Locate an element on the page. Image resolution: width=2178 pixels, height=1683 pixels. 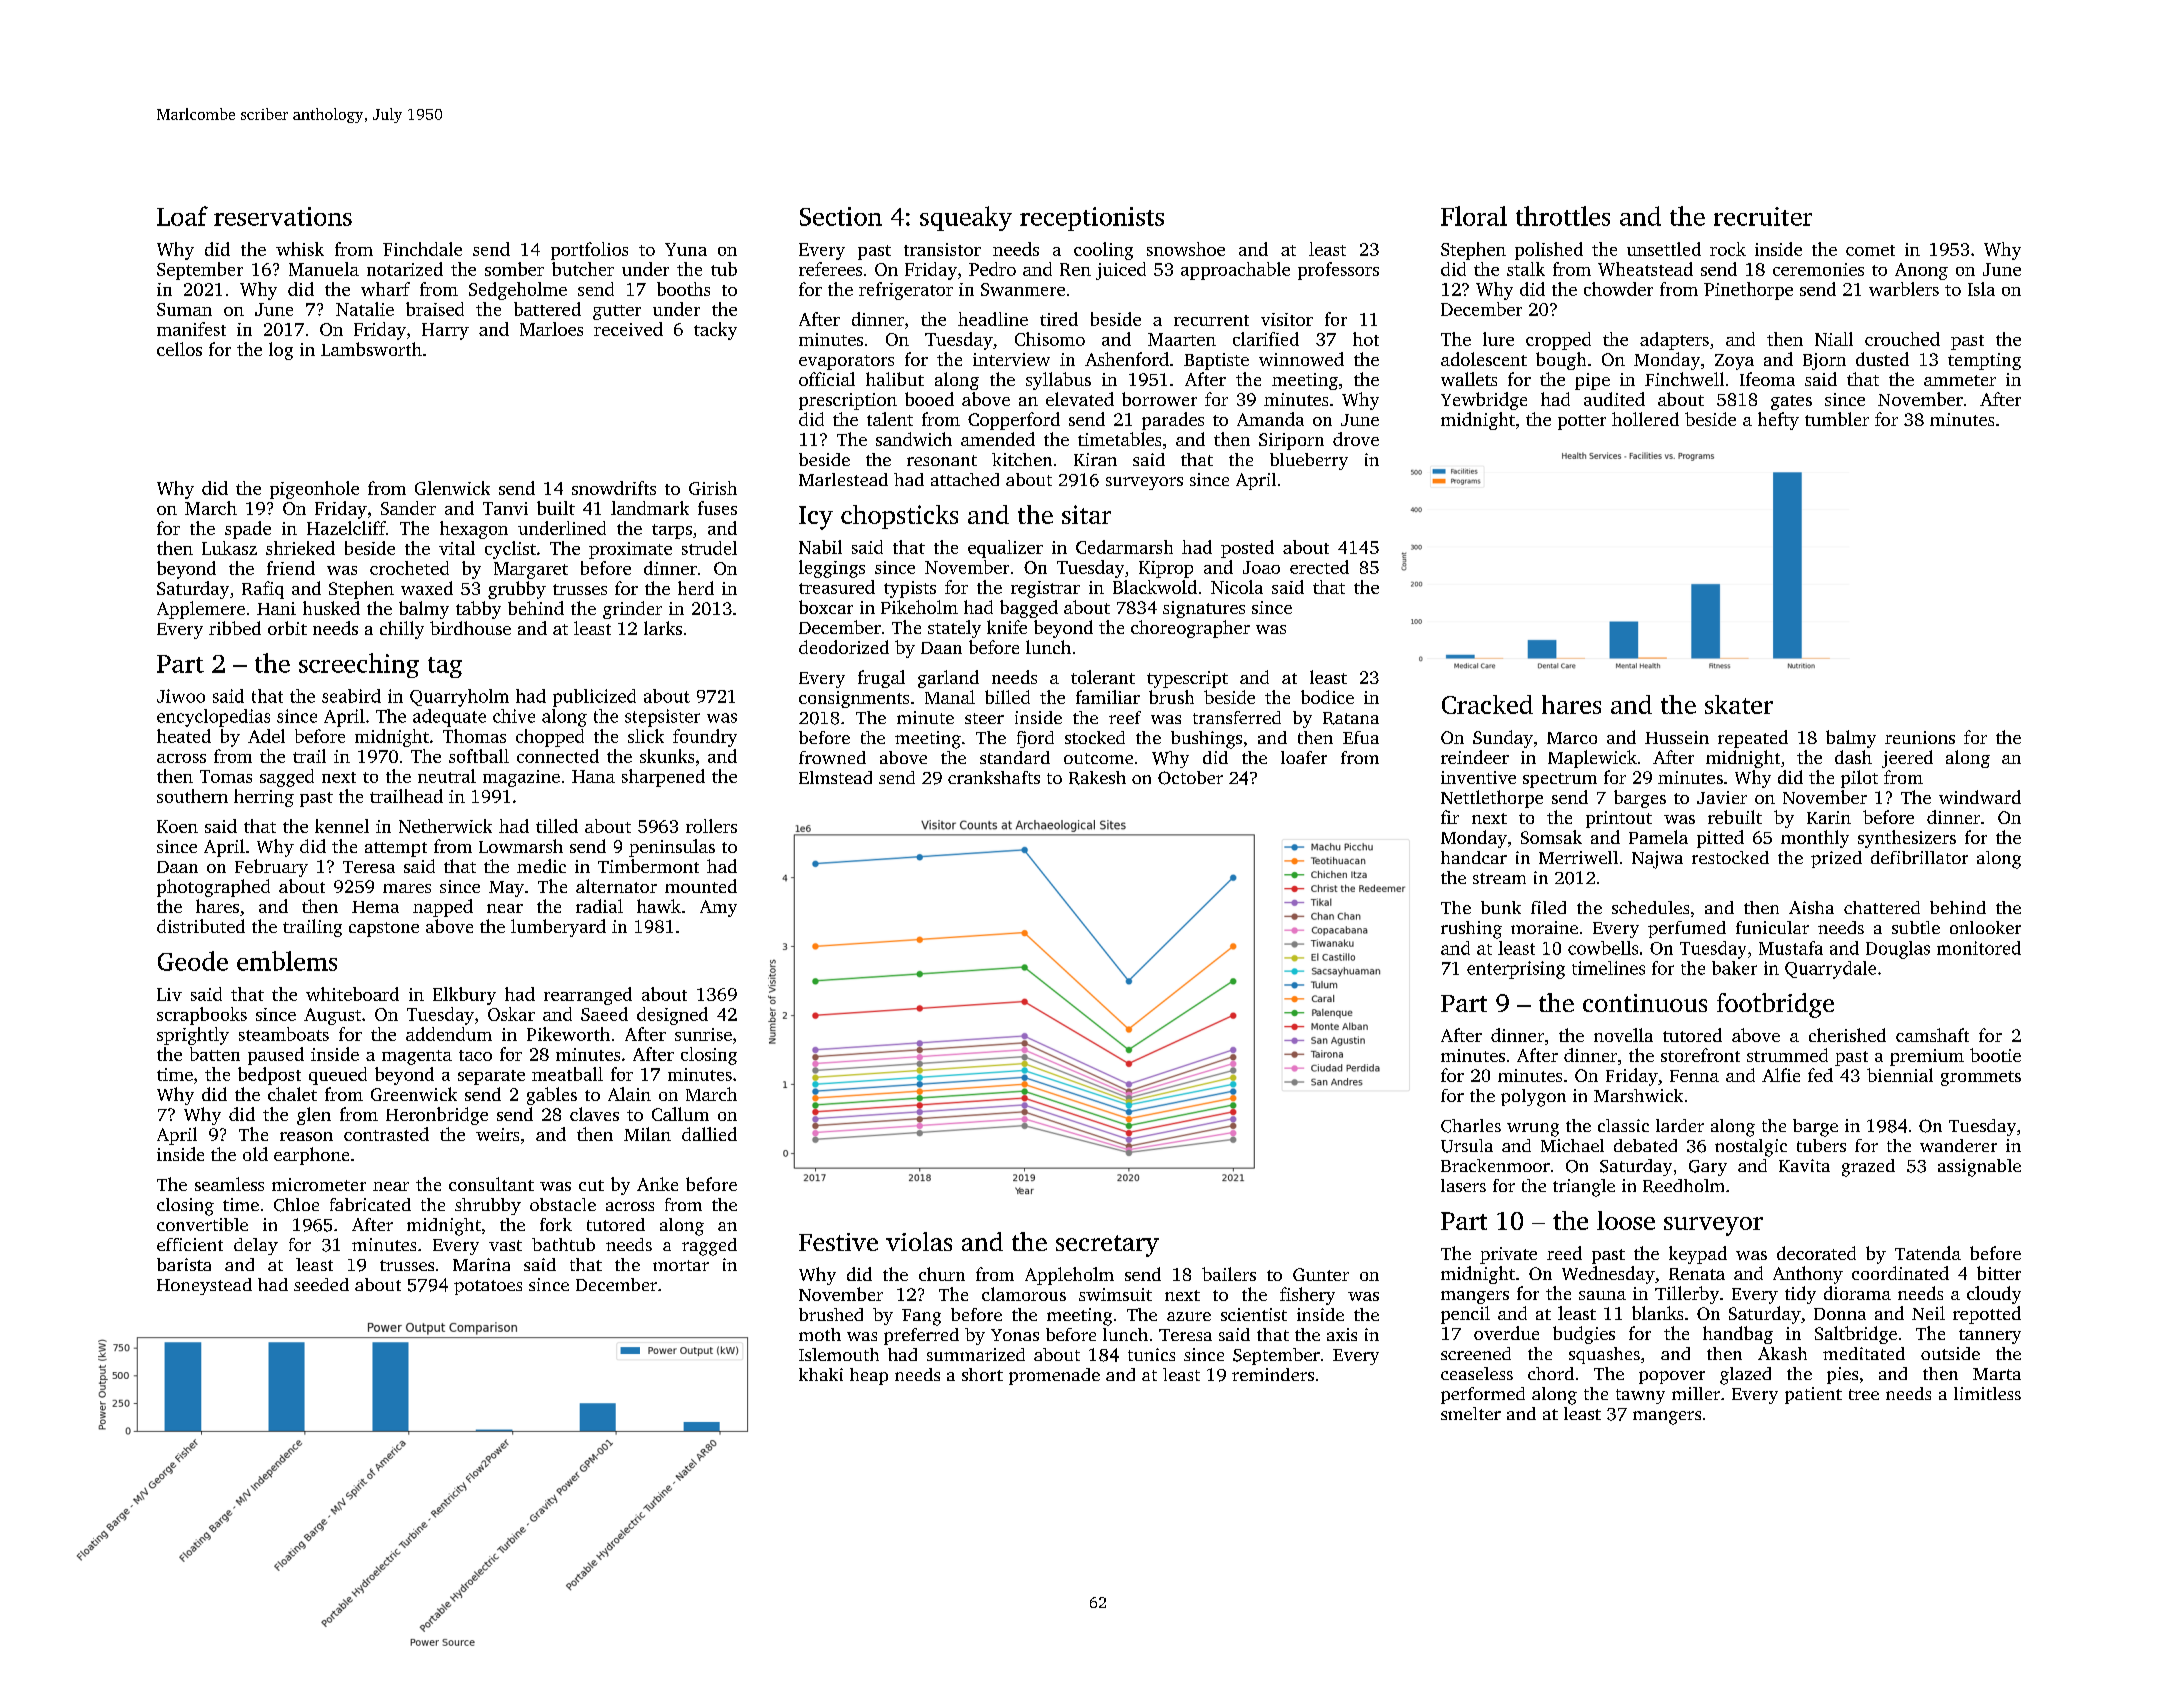
treasured is located at coordinates (837, 587).
